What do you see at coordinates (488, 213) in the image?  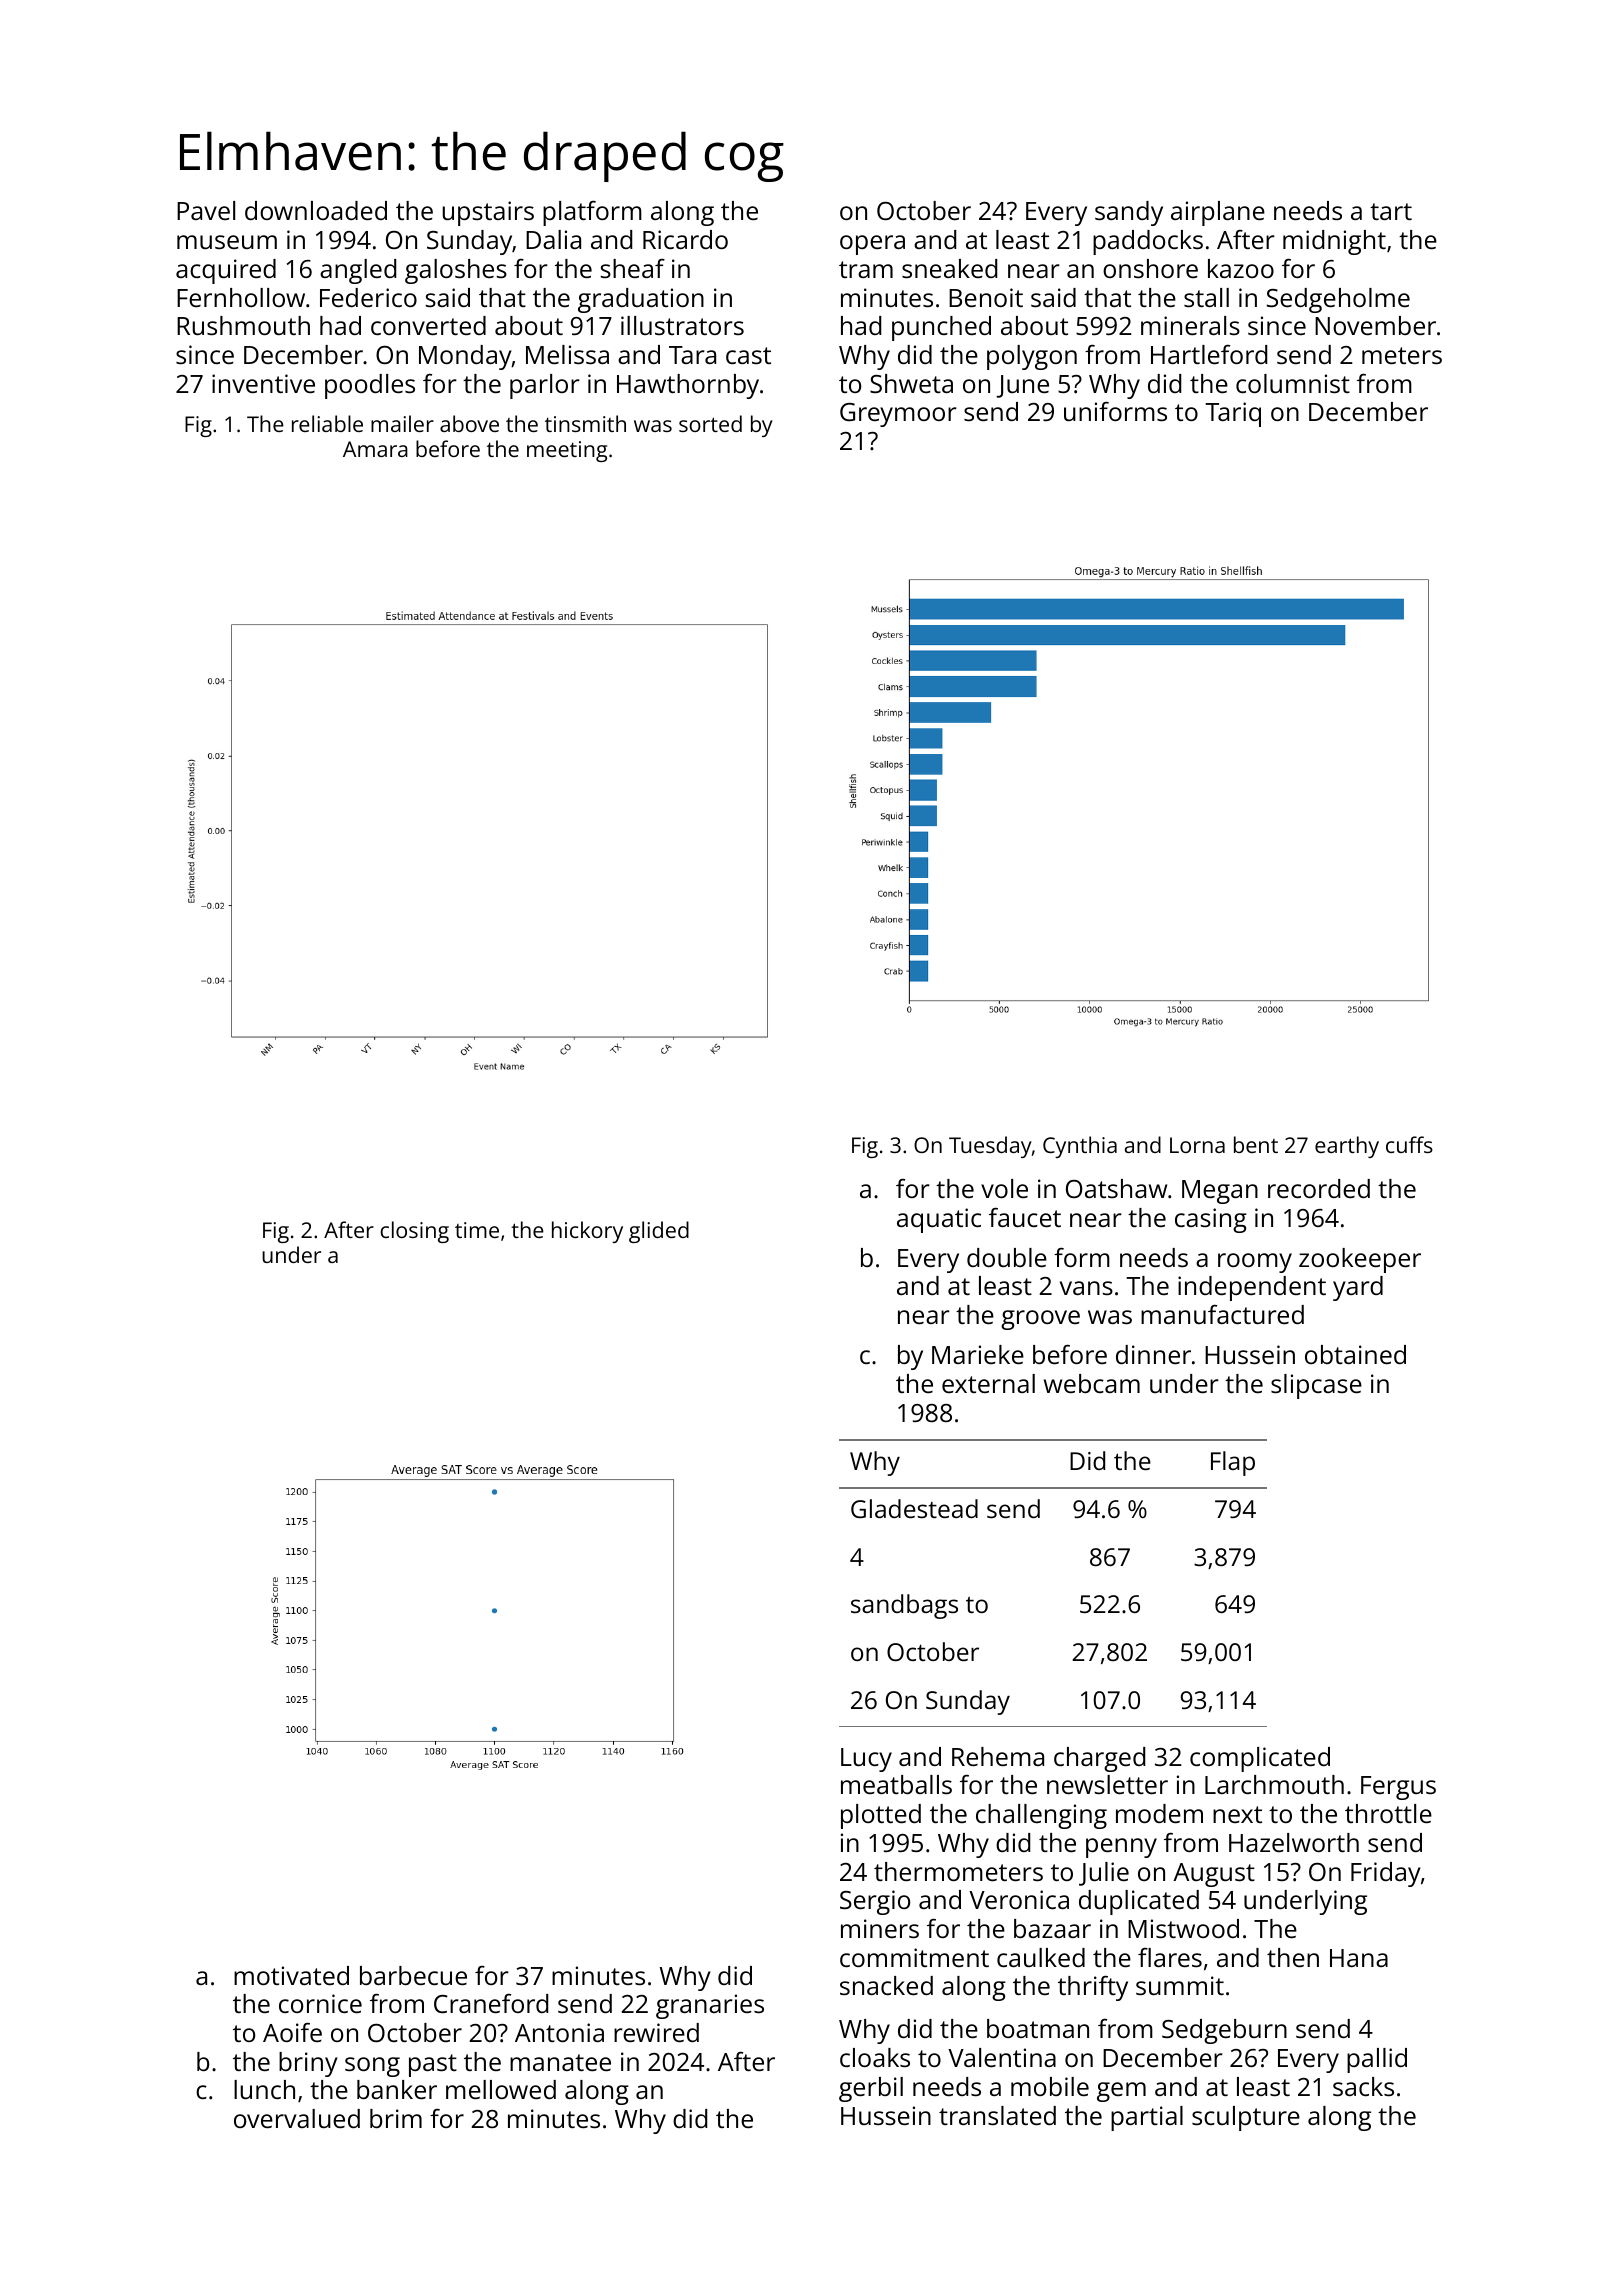 I see `upstairs` at bounding box center [488, 213].
